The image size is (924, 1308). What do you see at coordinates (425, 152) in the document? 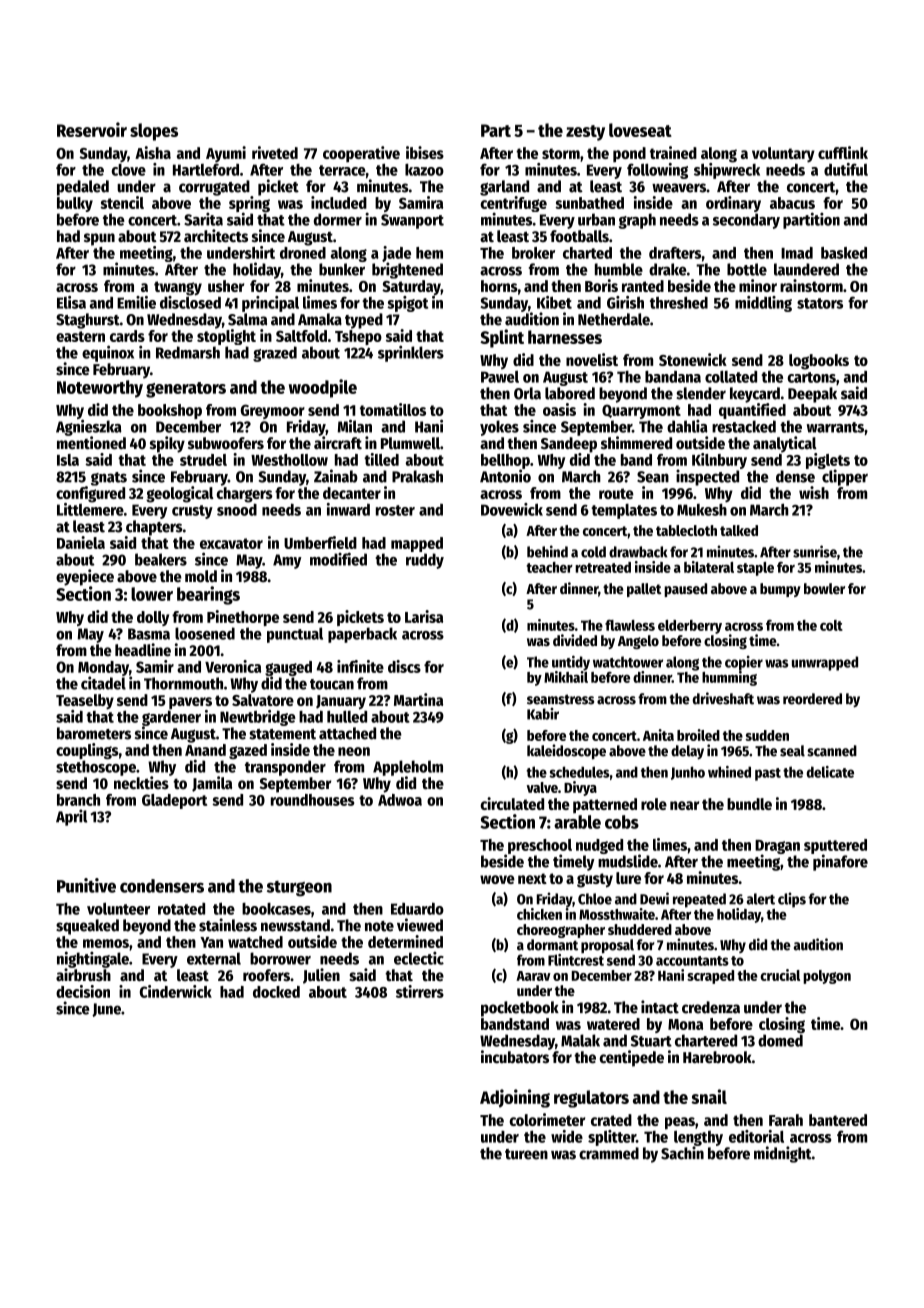
I see `ibises` at bounding box center [425, 152].
